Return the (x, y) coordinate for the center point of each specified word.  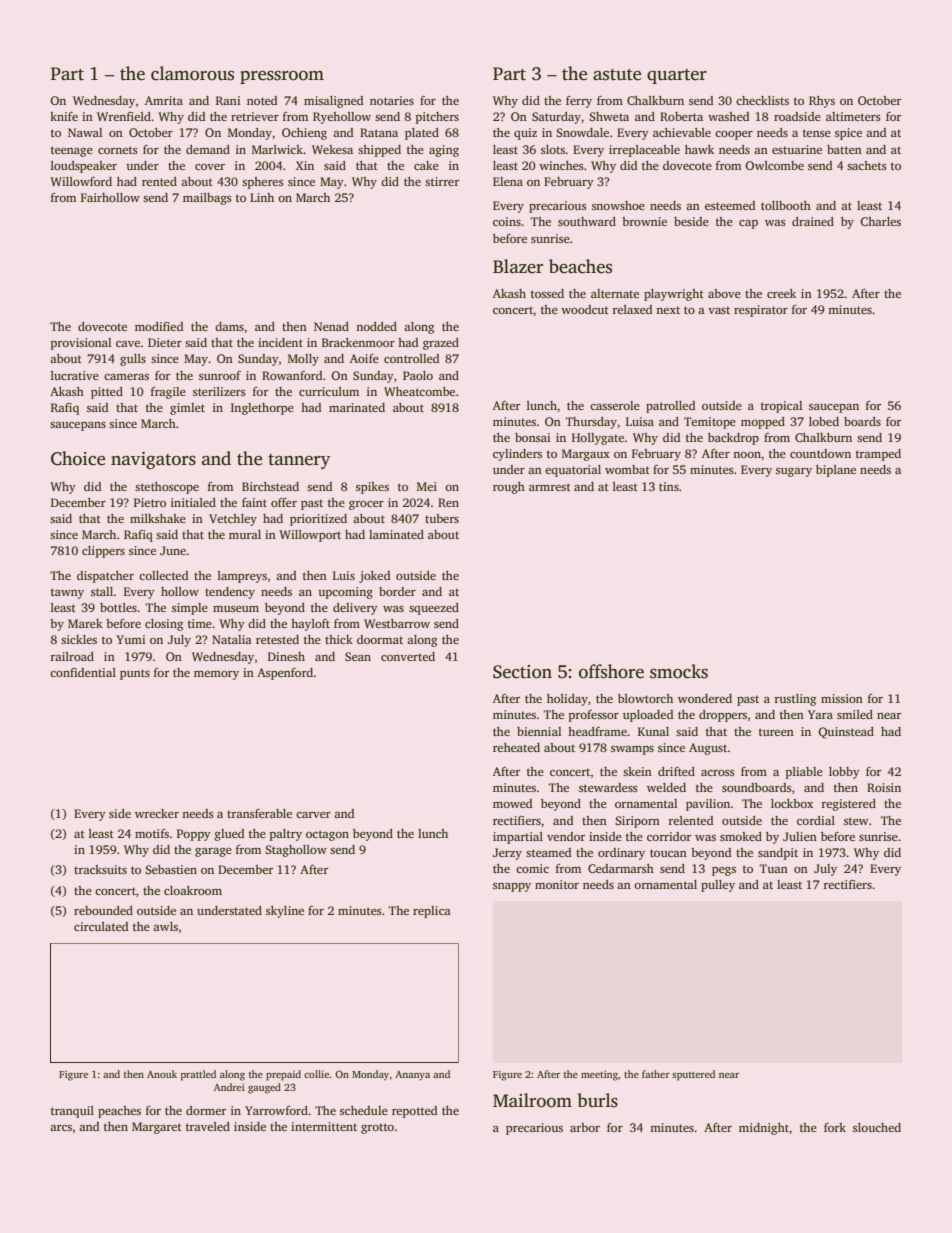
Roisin (884, 787)
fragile (168, 393)
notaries (392, 100)
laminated (396, 534)
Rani (228, 100)
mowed (512, 803)
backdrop (733, 439)
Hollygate (598, 439)
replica (432, 912)
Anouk (162, 1074)
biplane (836, 471)
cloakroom (193, 890)
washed (728, 116)
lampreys (242, 577)
